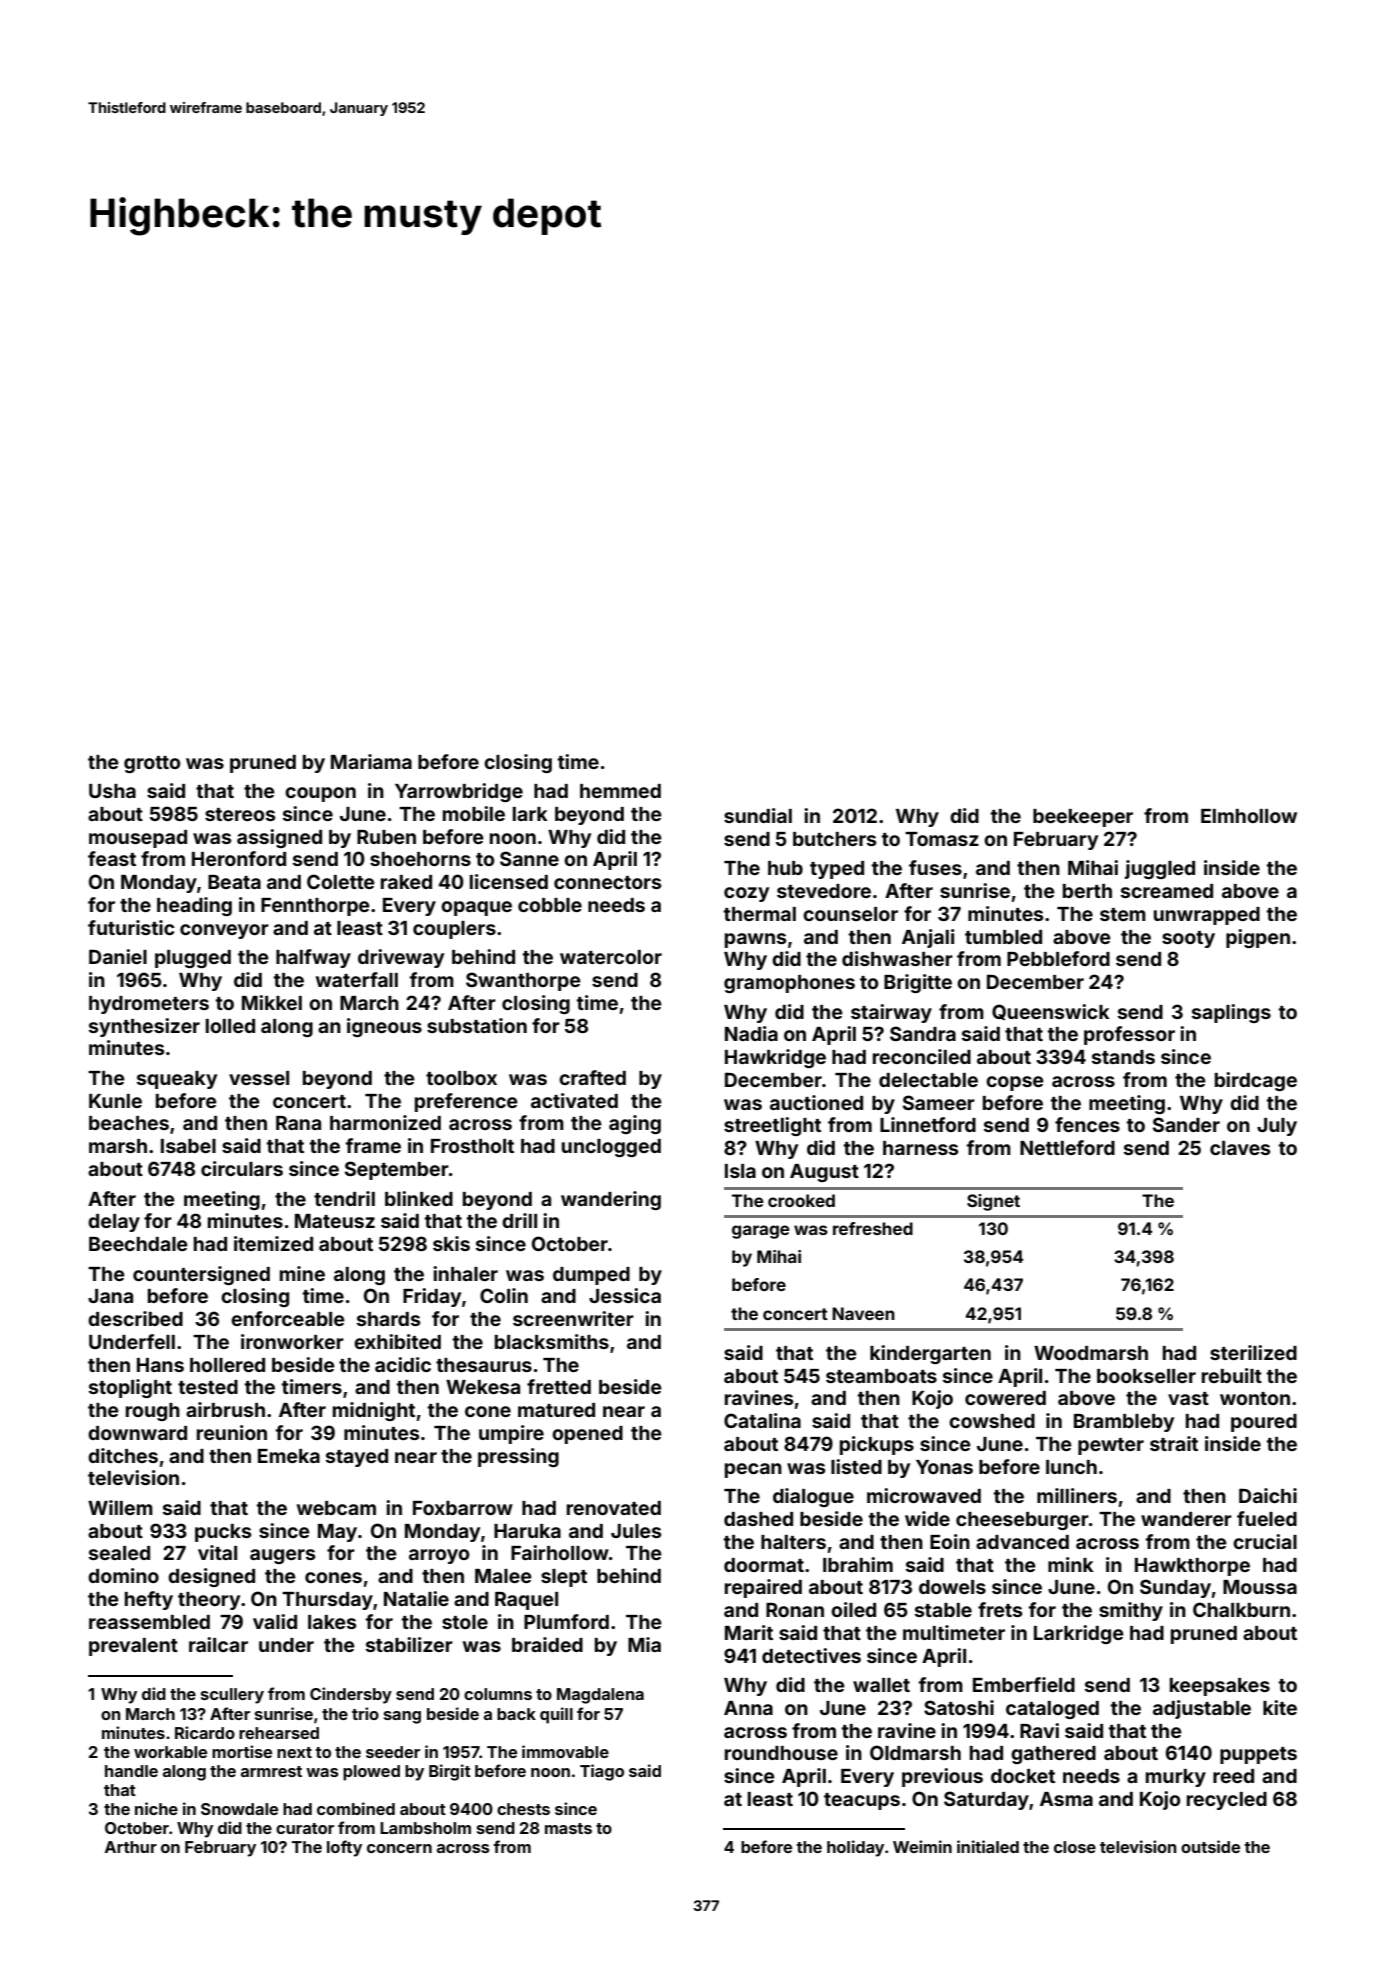 The height and width of the document is (1969, 1386). I want to click on Arthur, so click(131, 1847).
